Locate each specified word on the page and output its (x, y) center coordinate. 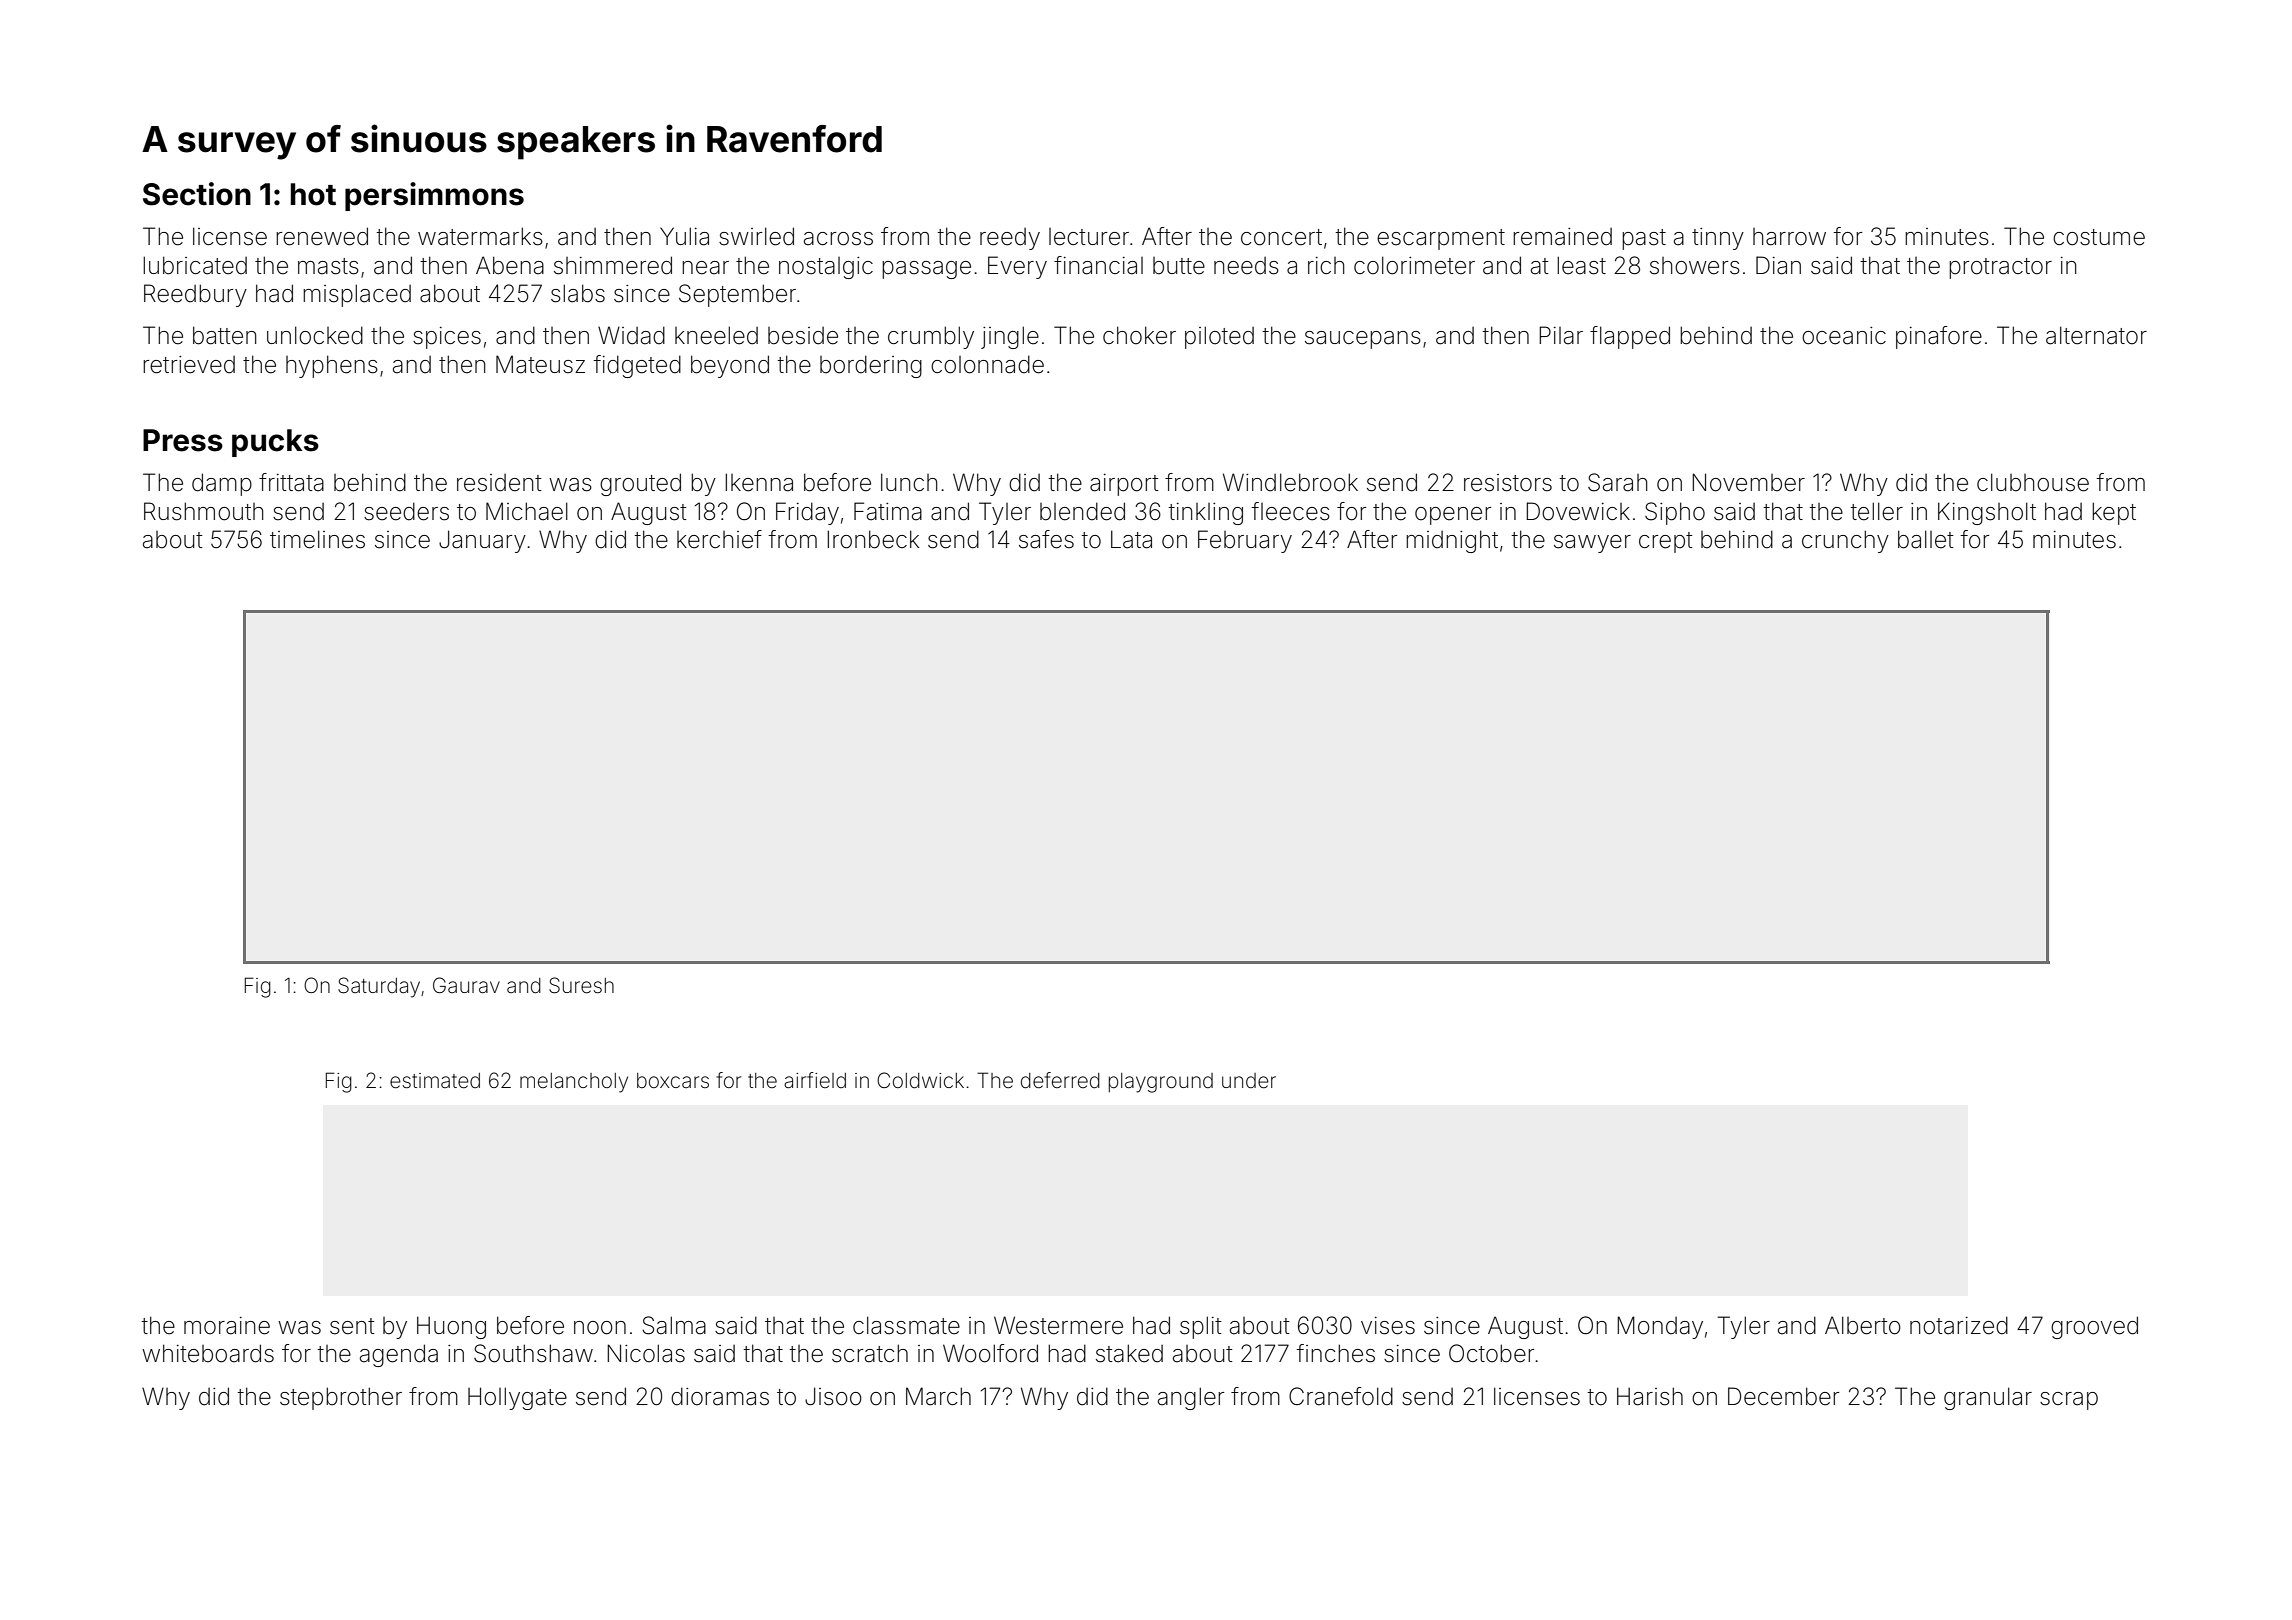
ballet (1925, 539)
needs (1246, 266)
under (1249, 1081)
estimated (435, 1081)
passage (926, 270)
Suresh (581, 985)
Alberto (1863, 1325)
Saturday (379, 987)
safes (1046, 539)
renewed (322, 236)
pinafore (1939, 337)
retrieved (189, 365)
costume (2099, 237)
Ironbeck (873, 539)
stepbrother (341, 1398)
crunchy (1845, 541)
